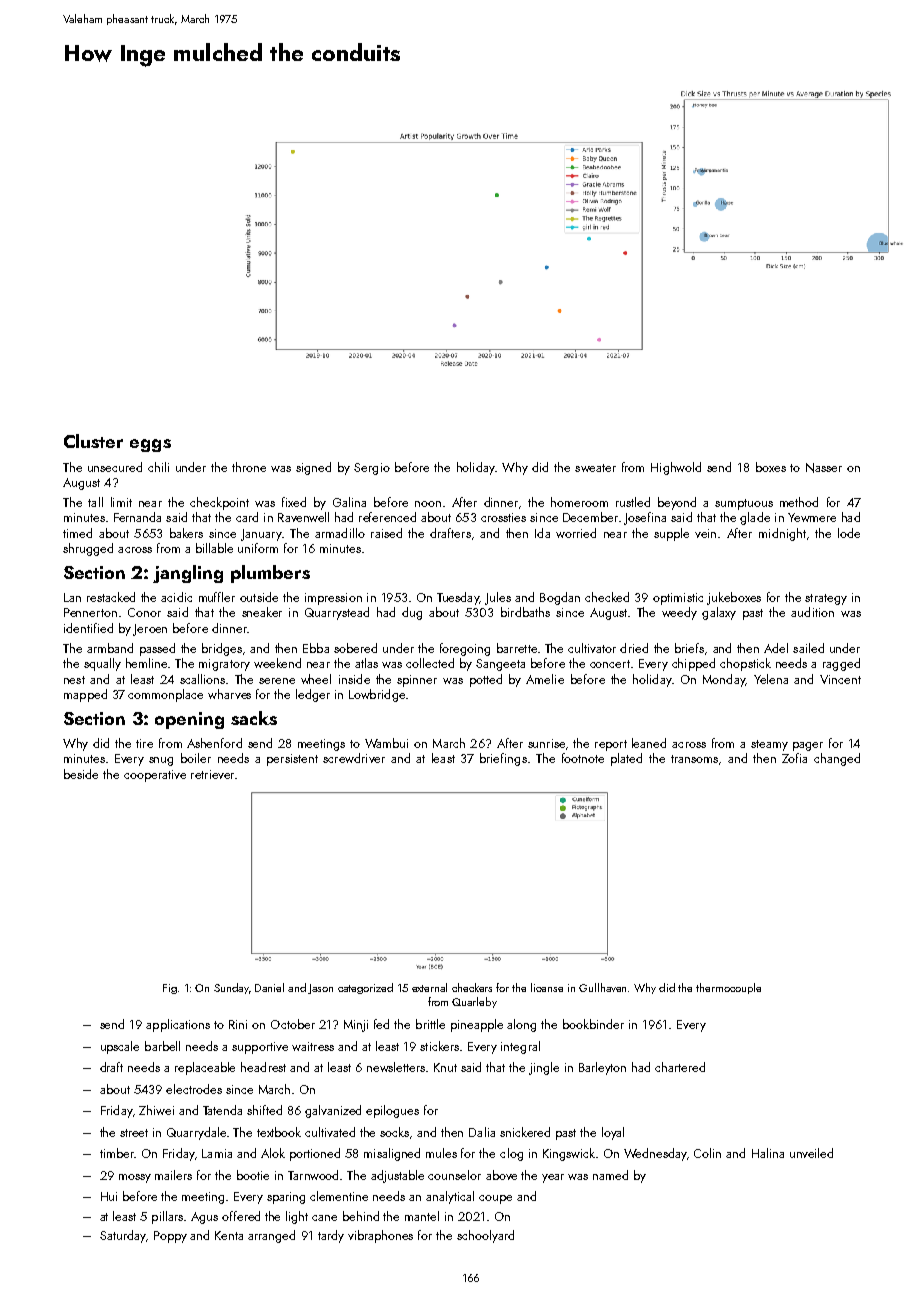 This page has height=1308, width=924. I want to click on Highwold, so click(676, 468).
